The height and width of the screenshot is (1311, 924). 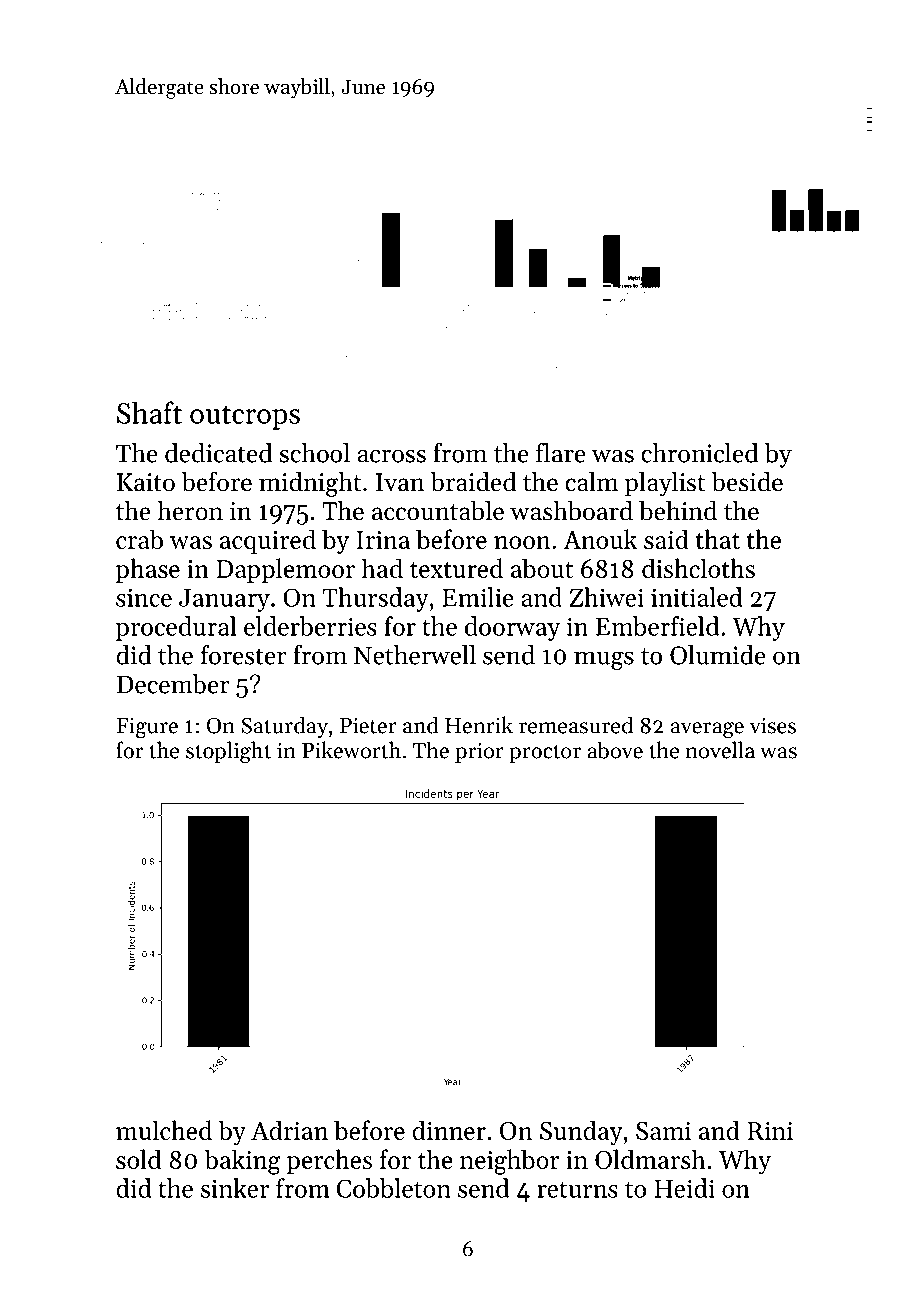 I want to click on Olumide, so click(x=718, y=655).
